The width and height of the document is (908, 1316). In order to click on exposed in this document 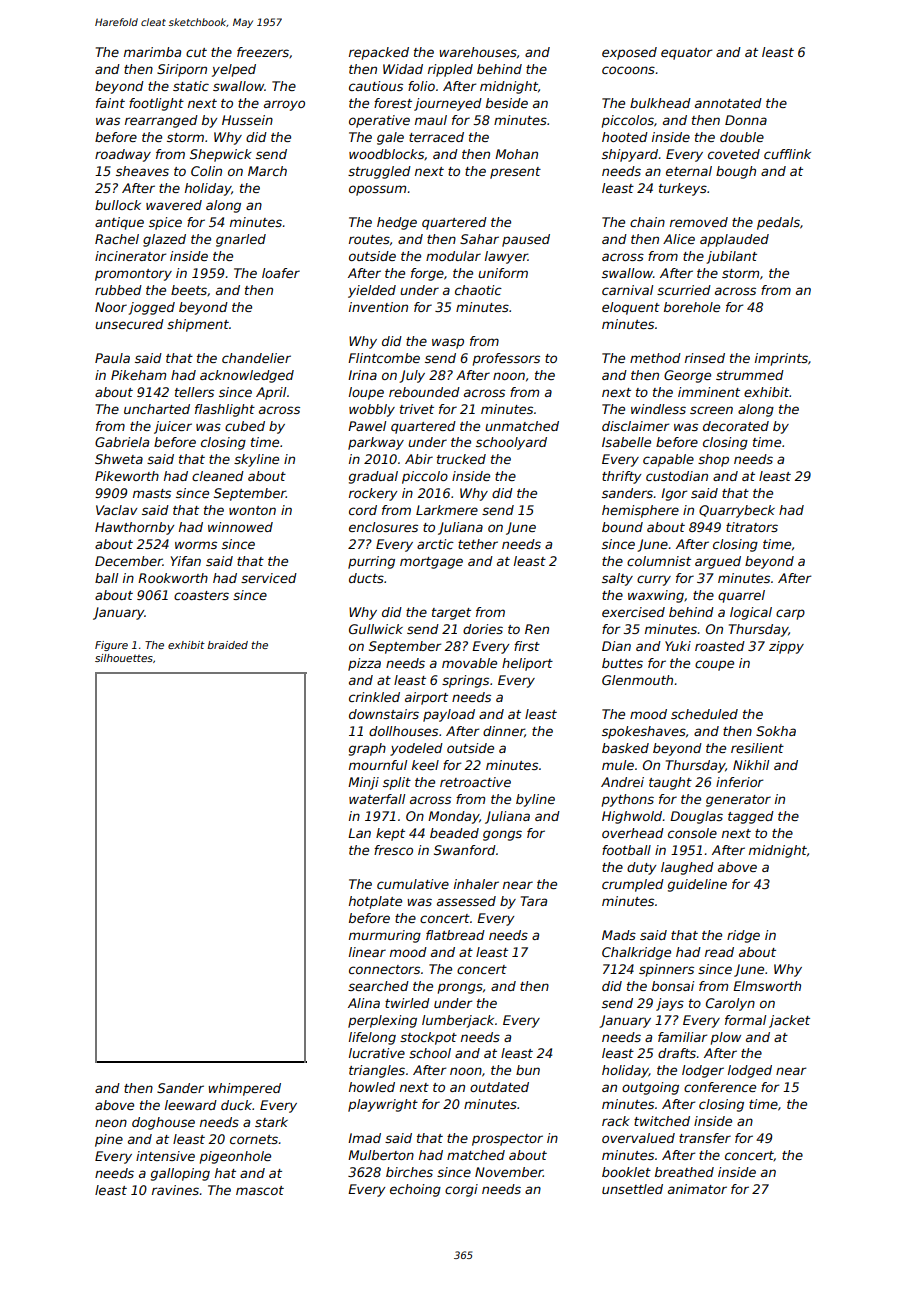, I will do `click(629, 53)`.
